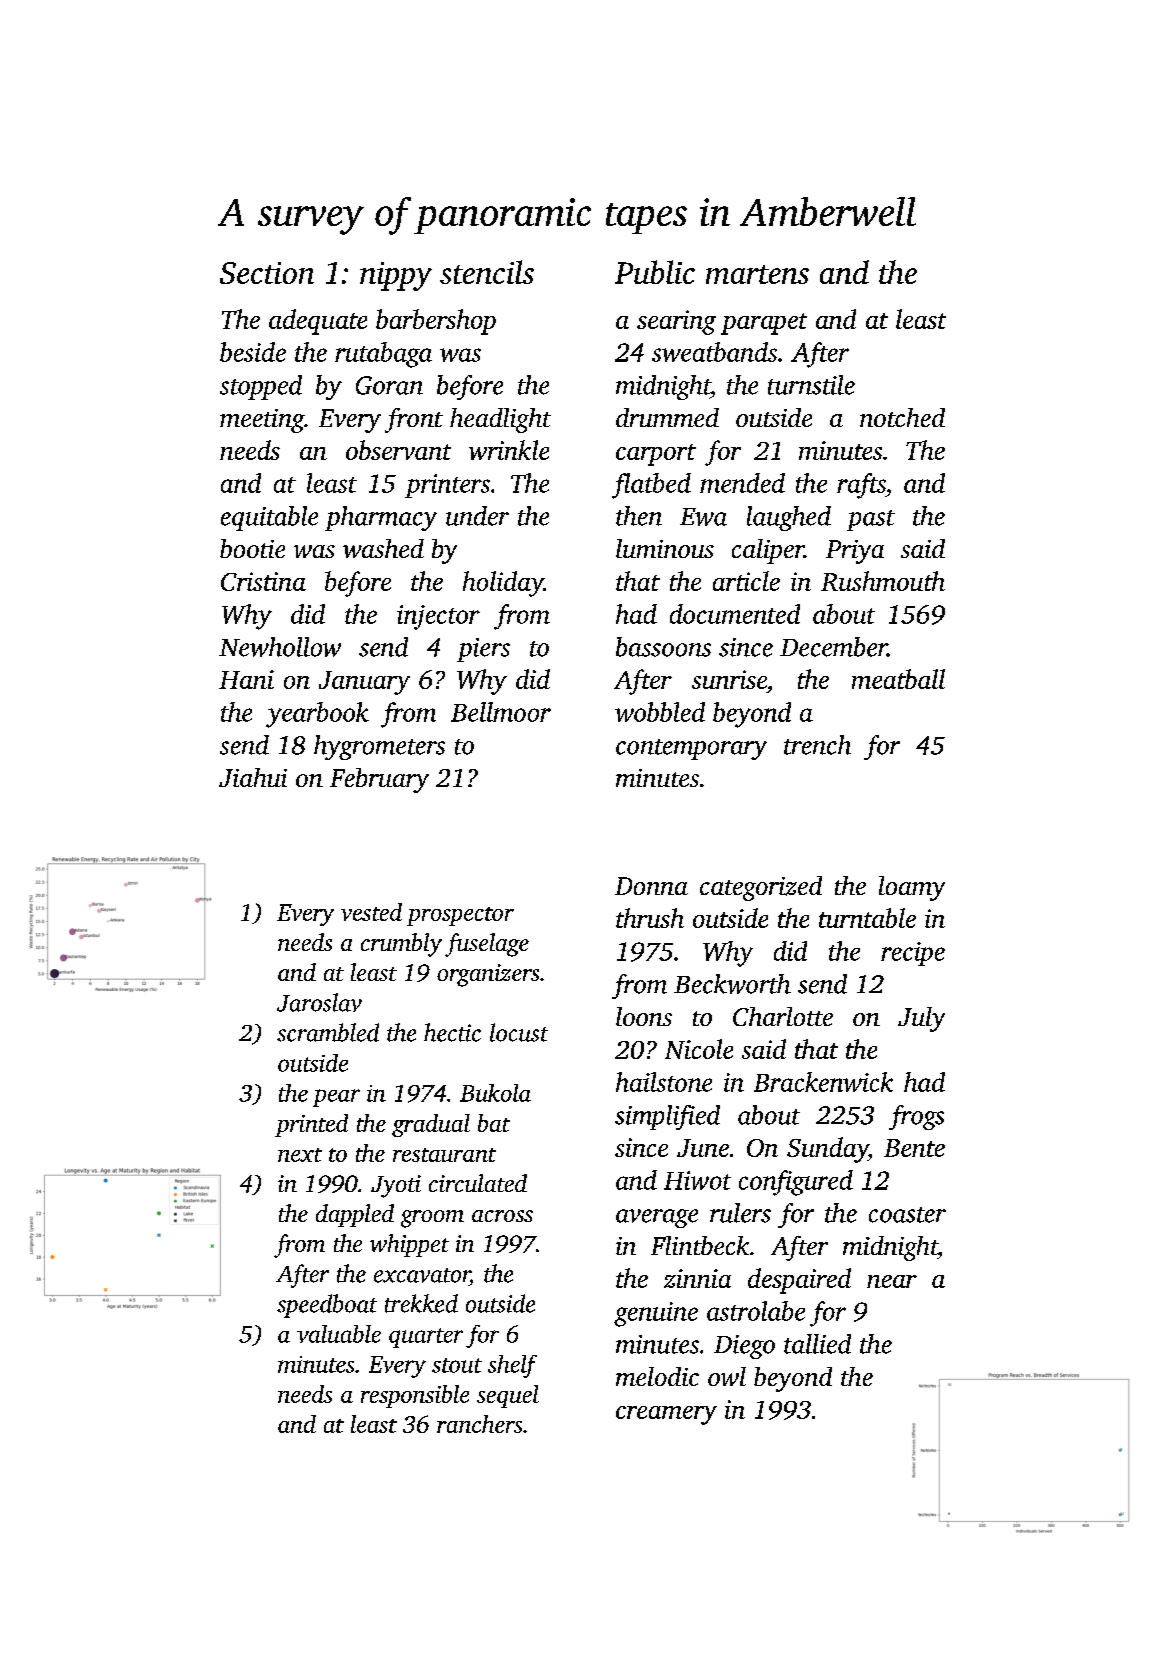 Image resolution: width=1165 pixels, height=1654 pixels. What do you see at coordinates (768, 551) in the screenshot?
I see `caliper` at bounding box center [768, 551].
